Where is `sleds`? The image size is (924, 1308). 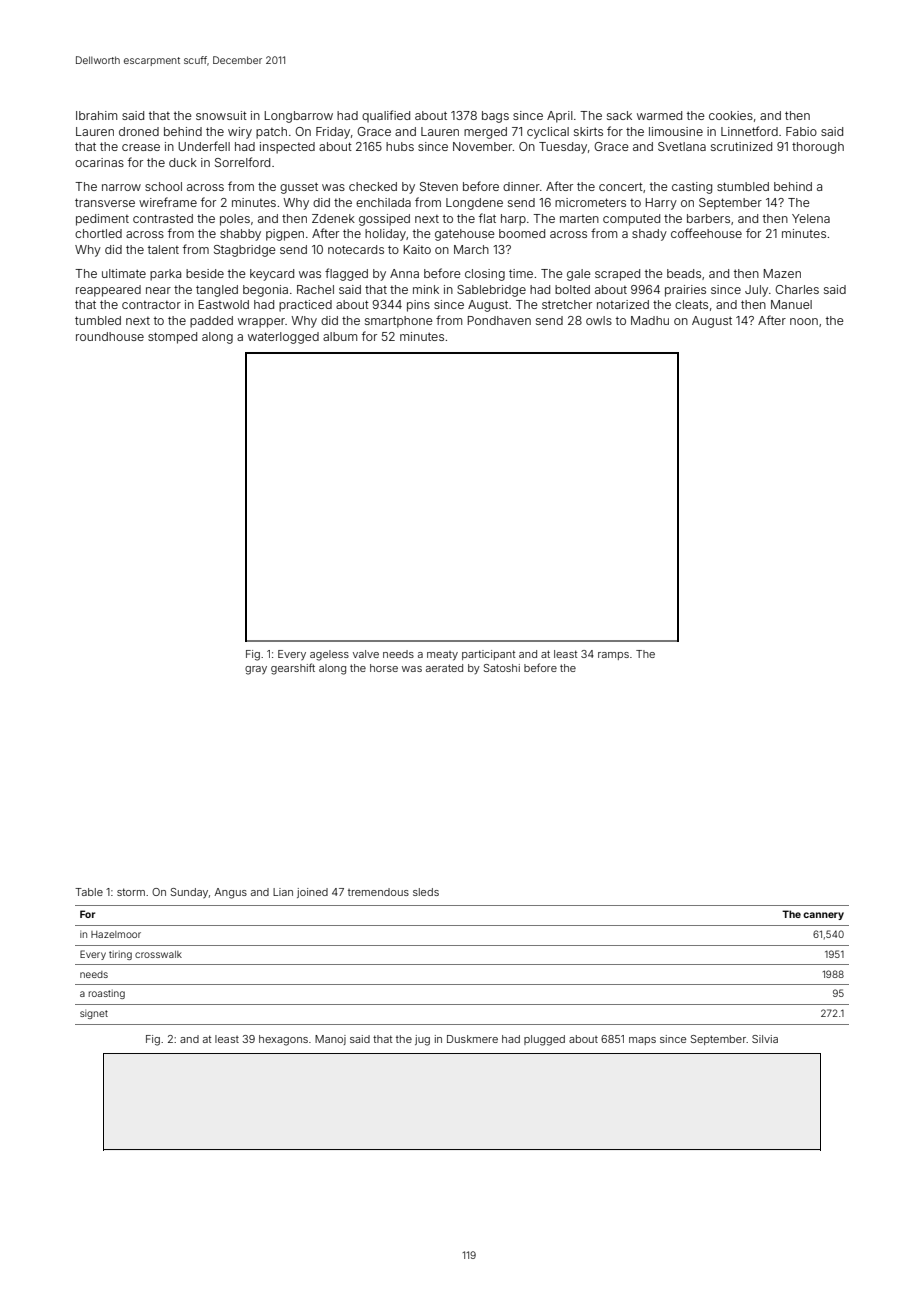
sleds is located at coordinates (426, 892).
